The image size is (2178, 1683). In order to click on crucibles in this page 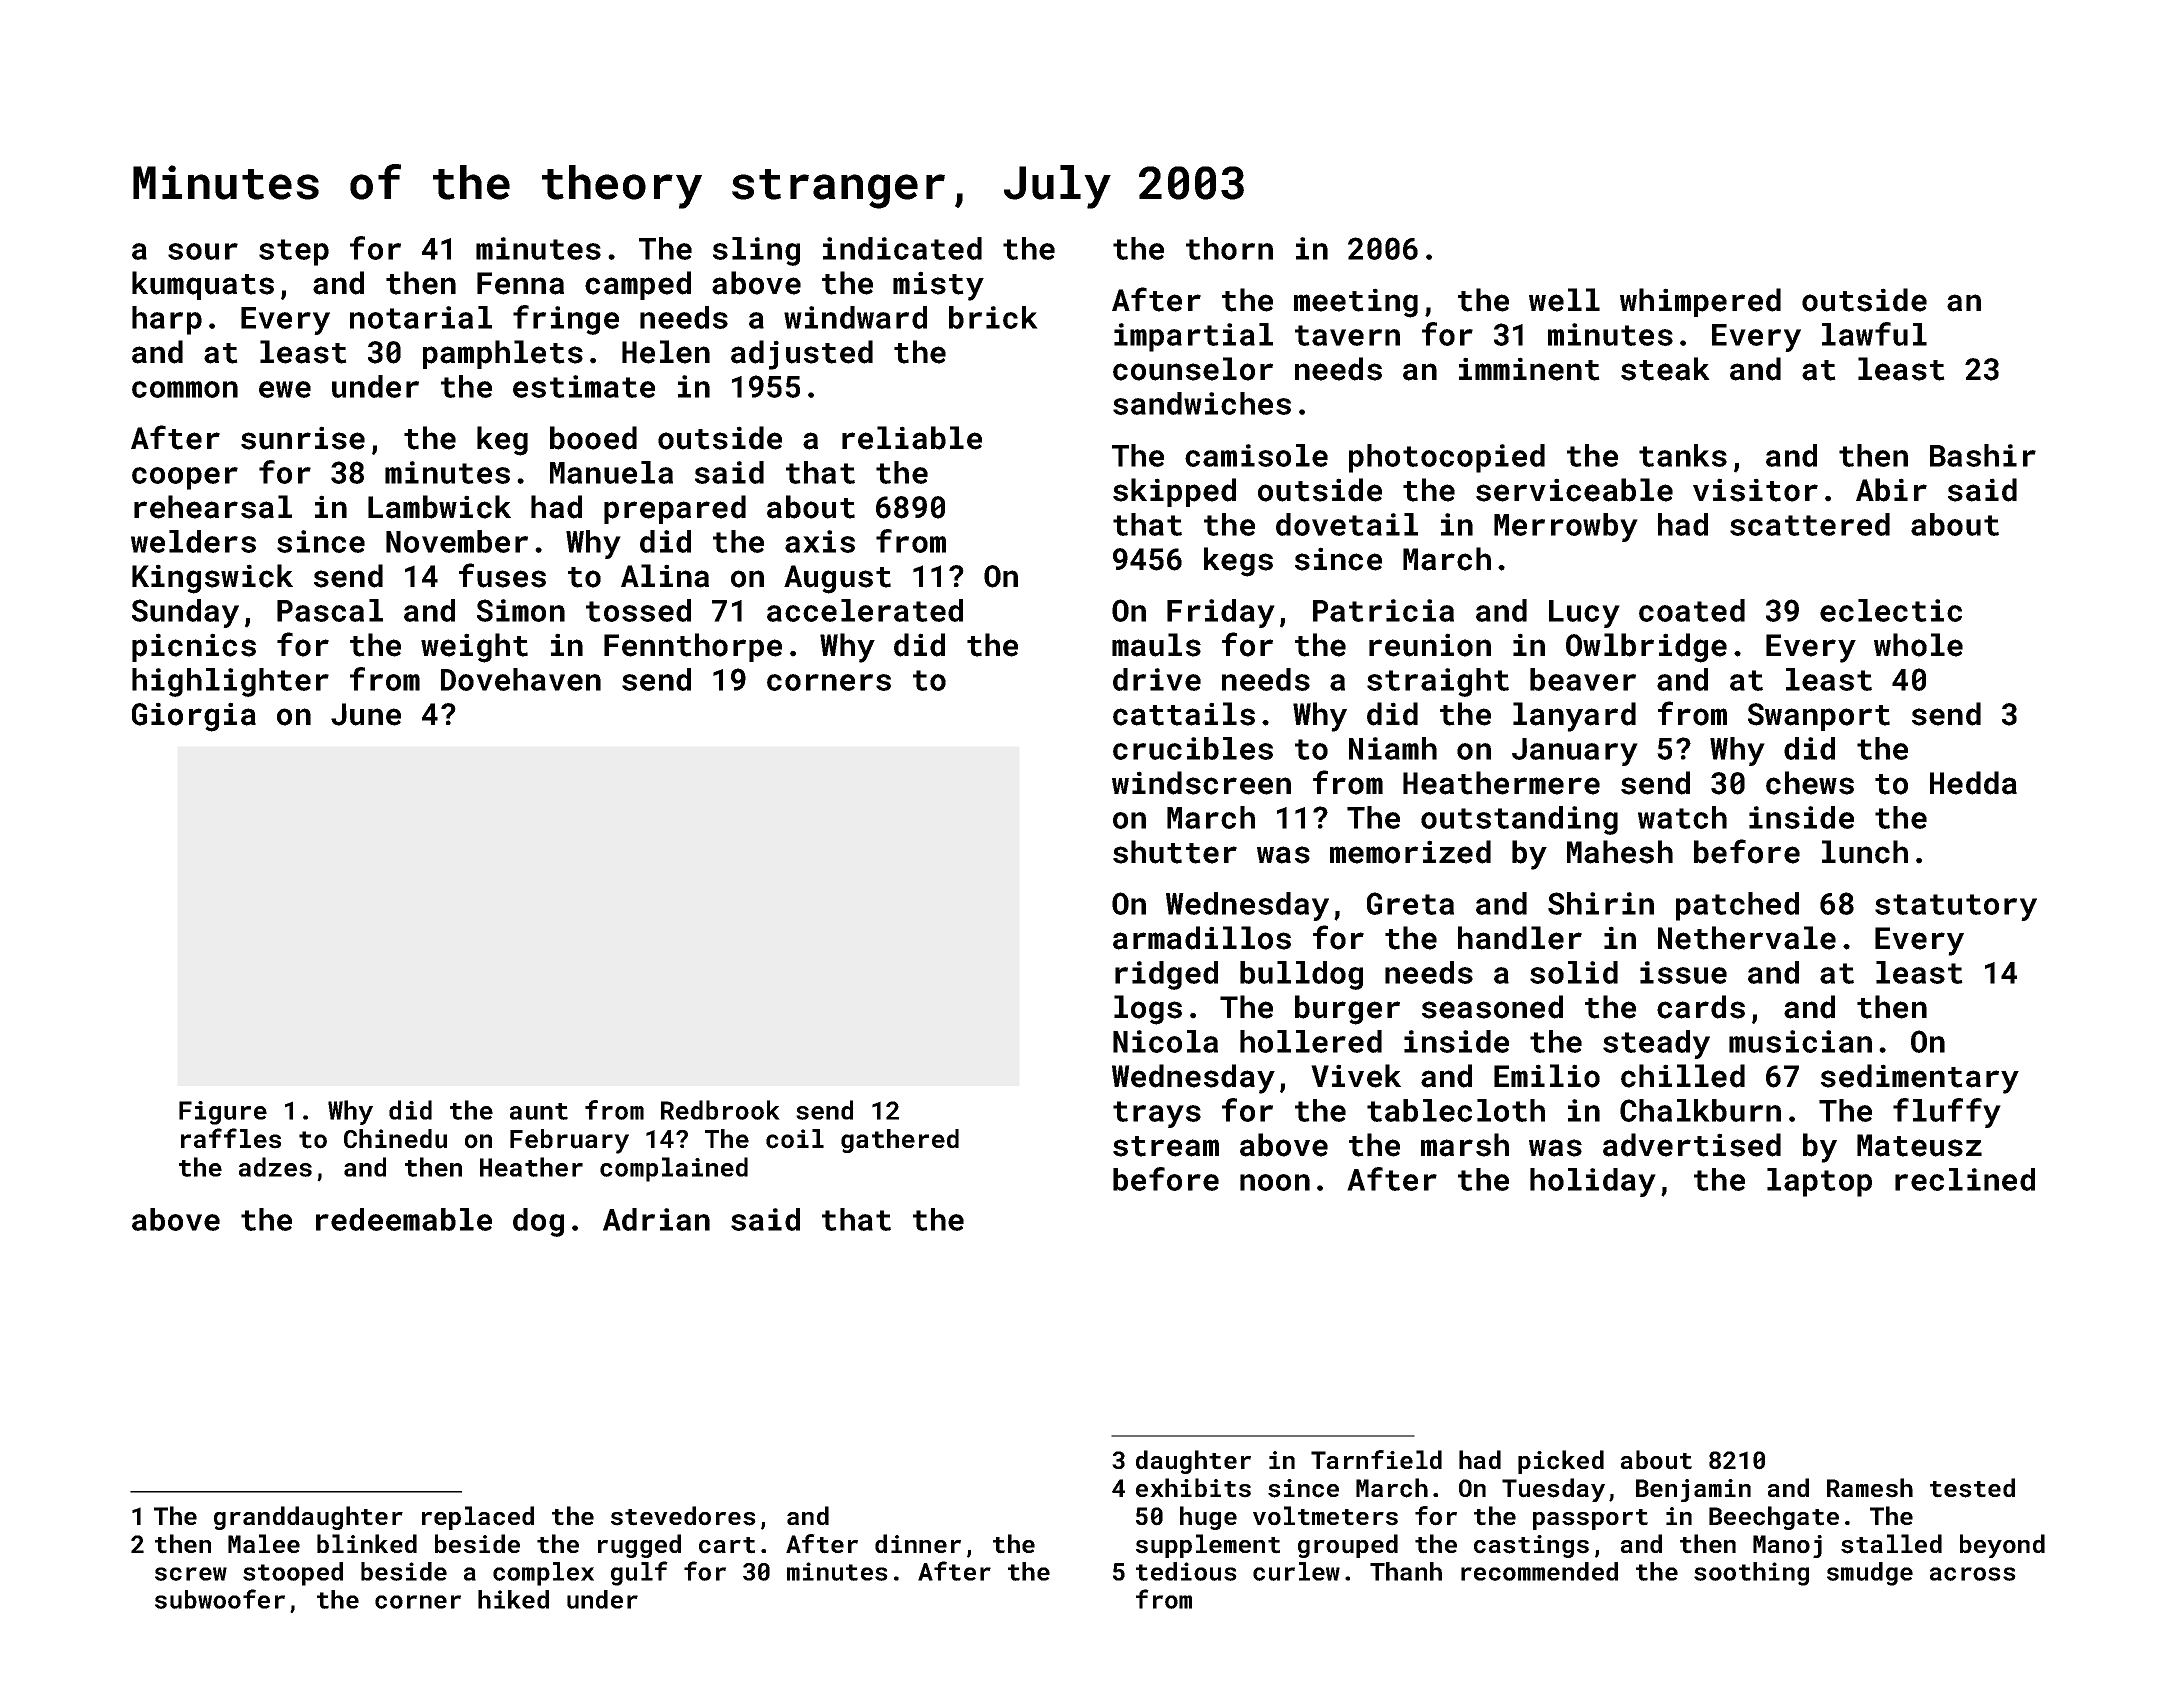, I will do `click(1193, 748)`.
